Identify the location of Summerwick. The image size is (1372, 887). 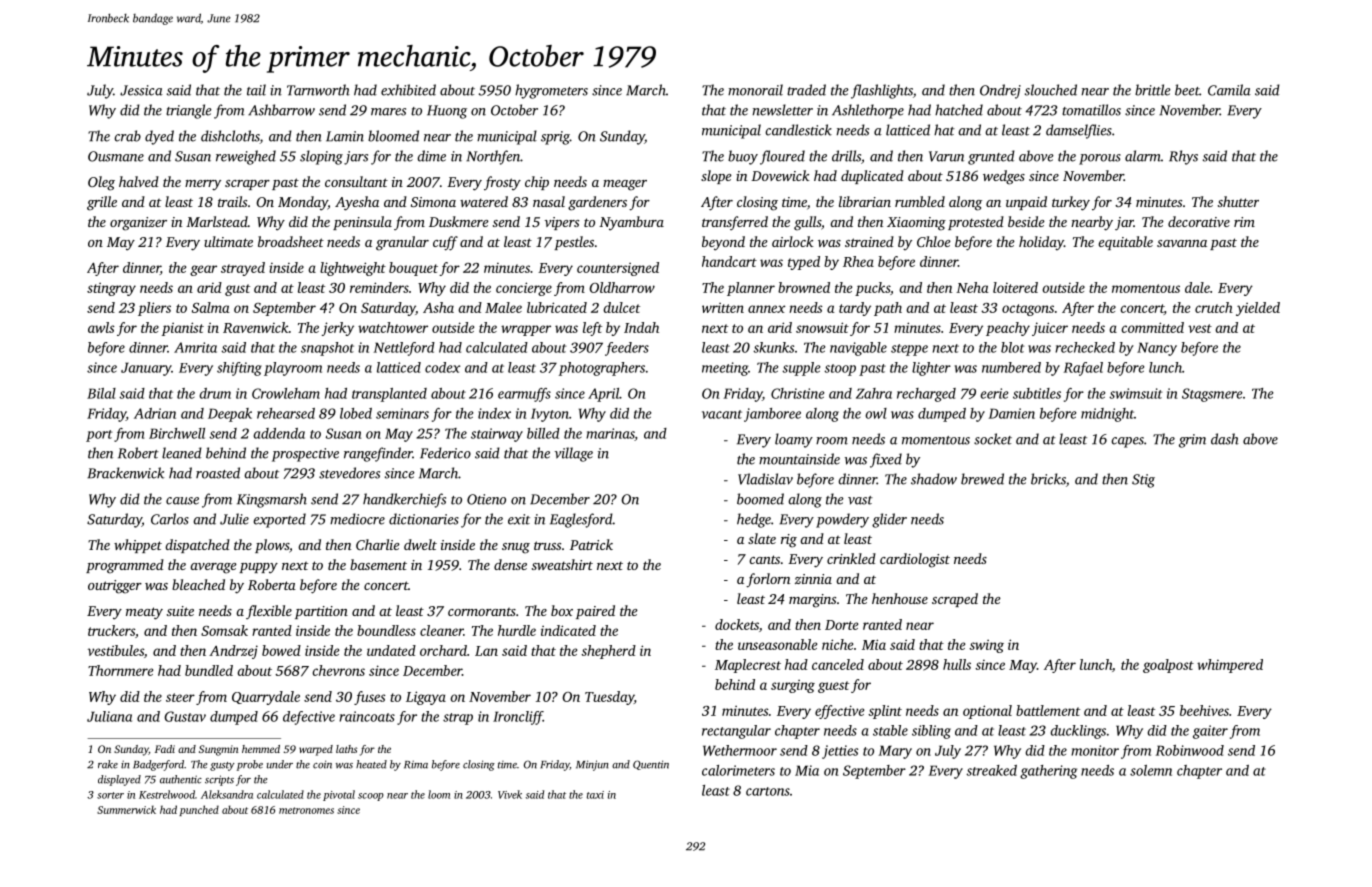
(126, 809).
